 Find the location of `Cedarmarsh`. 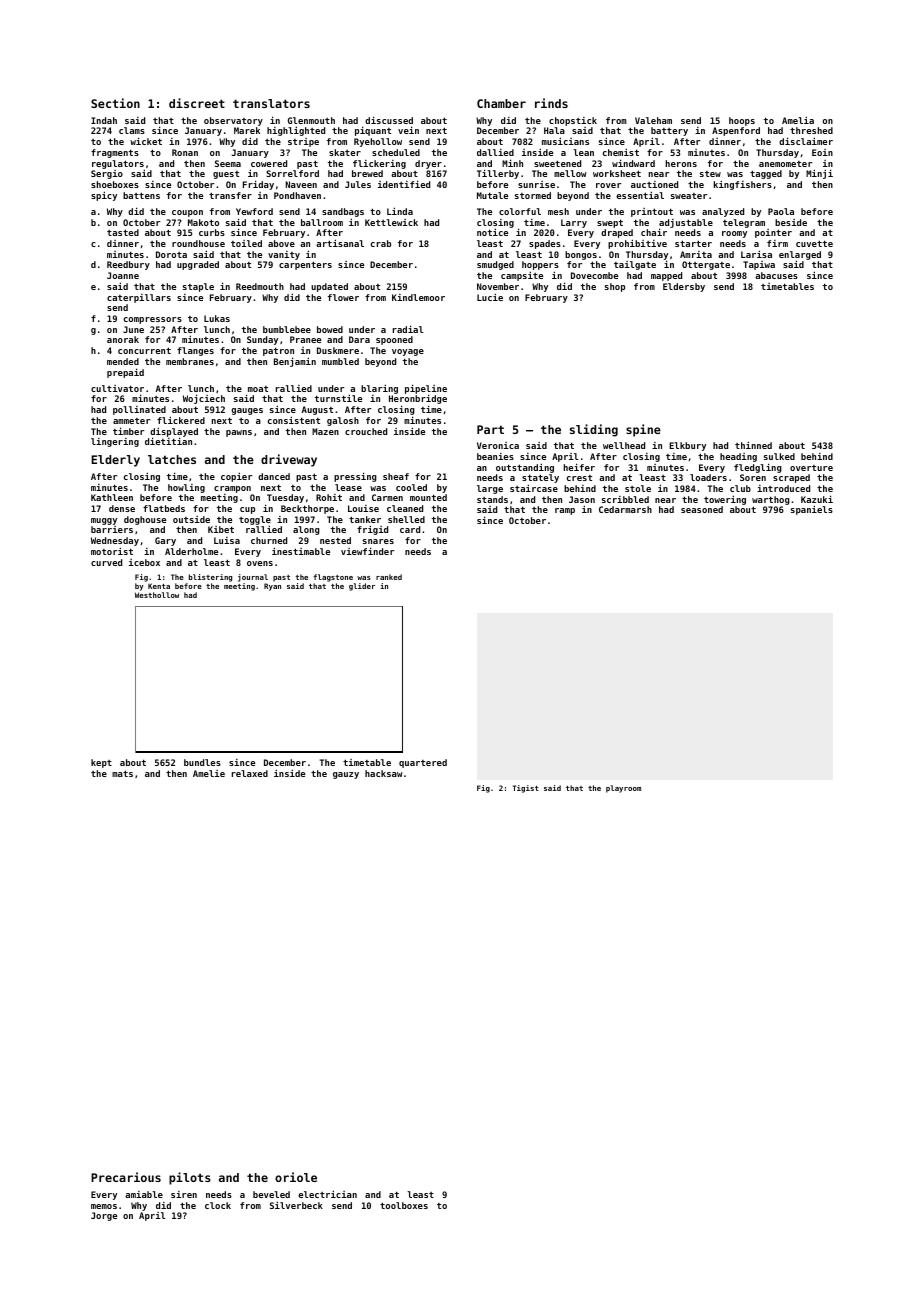

Cedarmarsh is located at coordinates (625, 509).
